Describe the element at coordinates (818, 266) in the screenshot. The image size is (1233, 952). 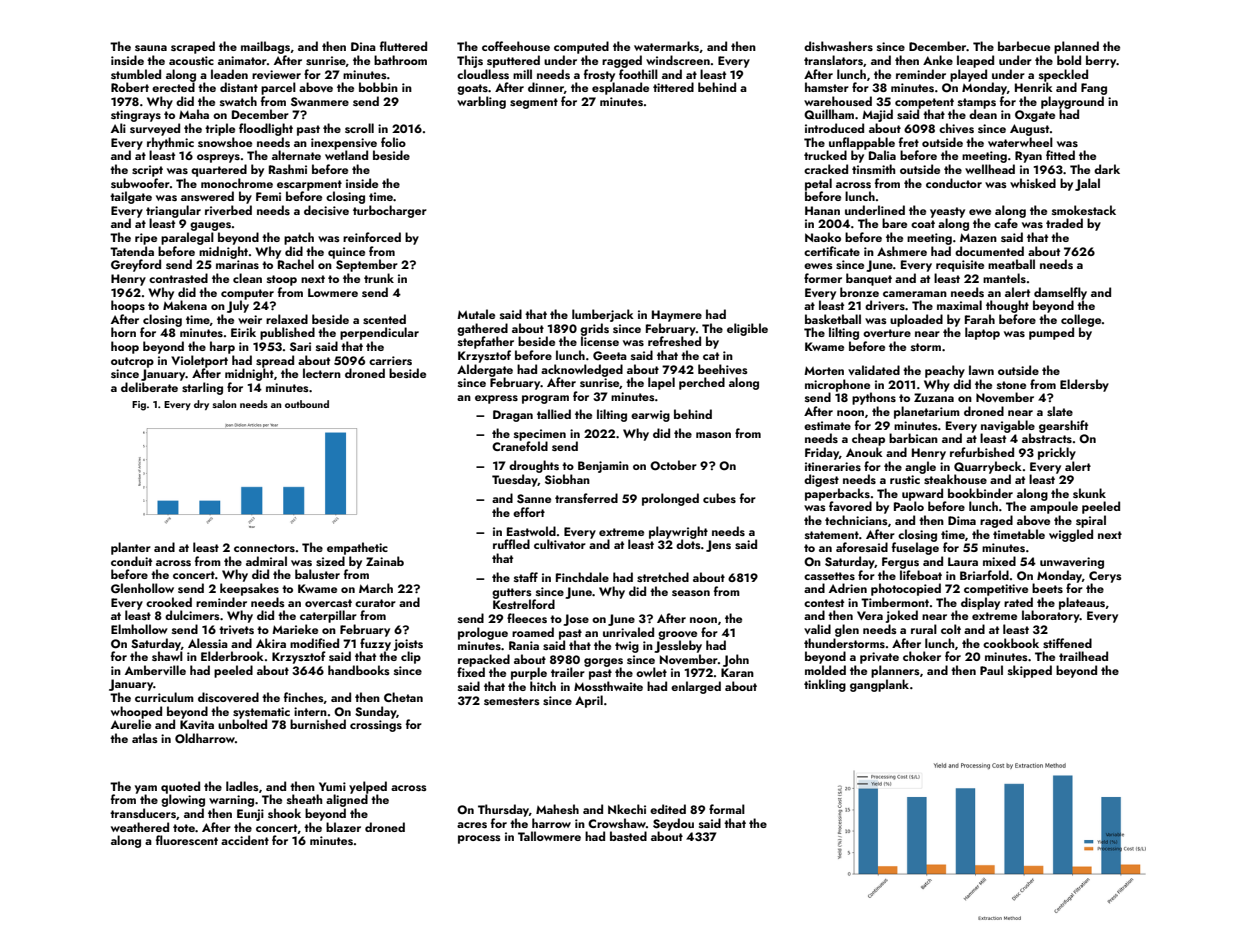
I see `ewes` at that location.
